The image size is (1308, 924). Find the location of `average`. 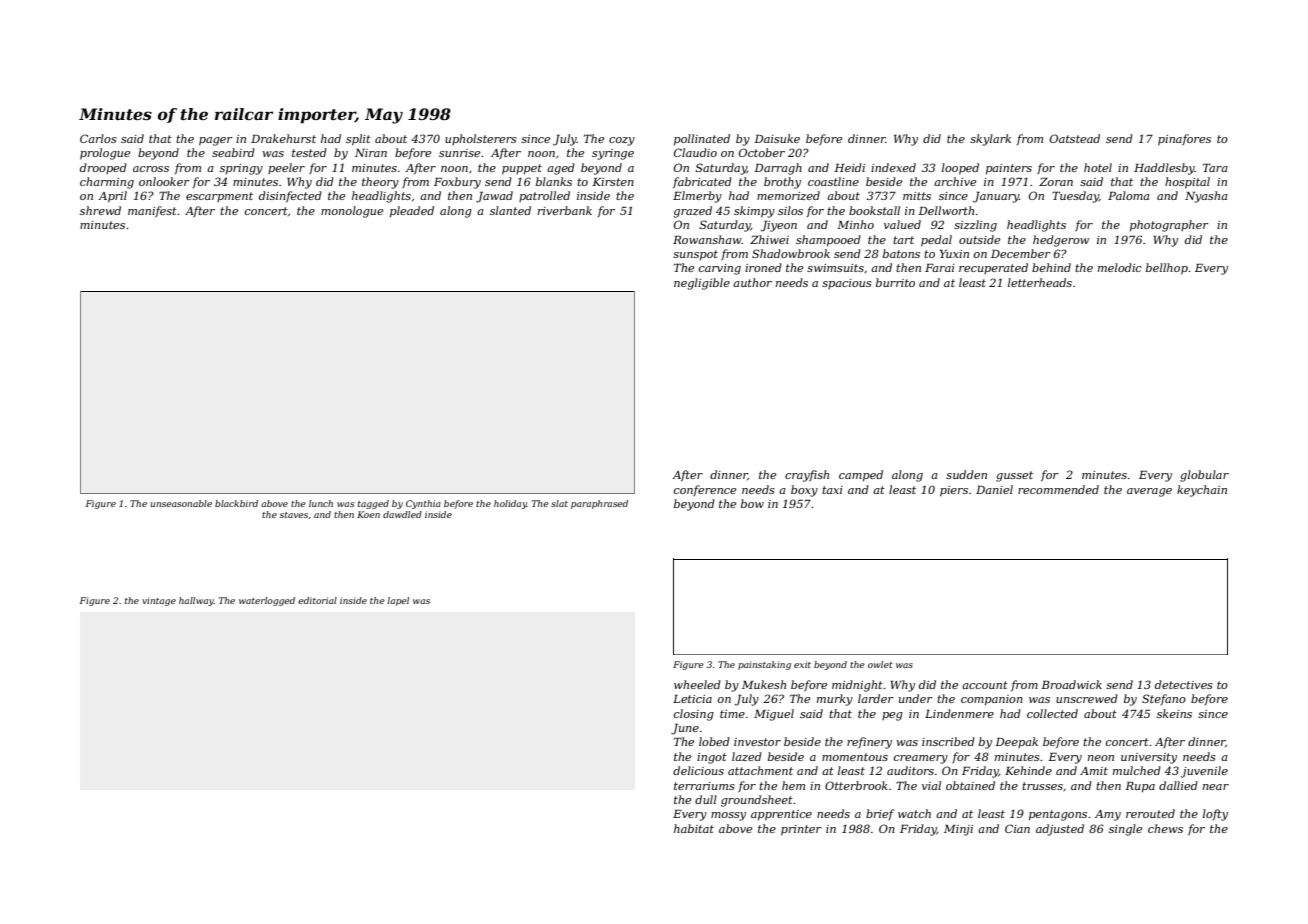

average is located at coordinates (1149, 492).
